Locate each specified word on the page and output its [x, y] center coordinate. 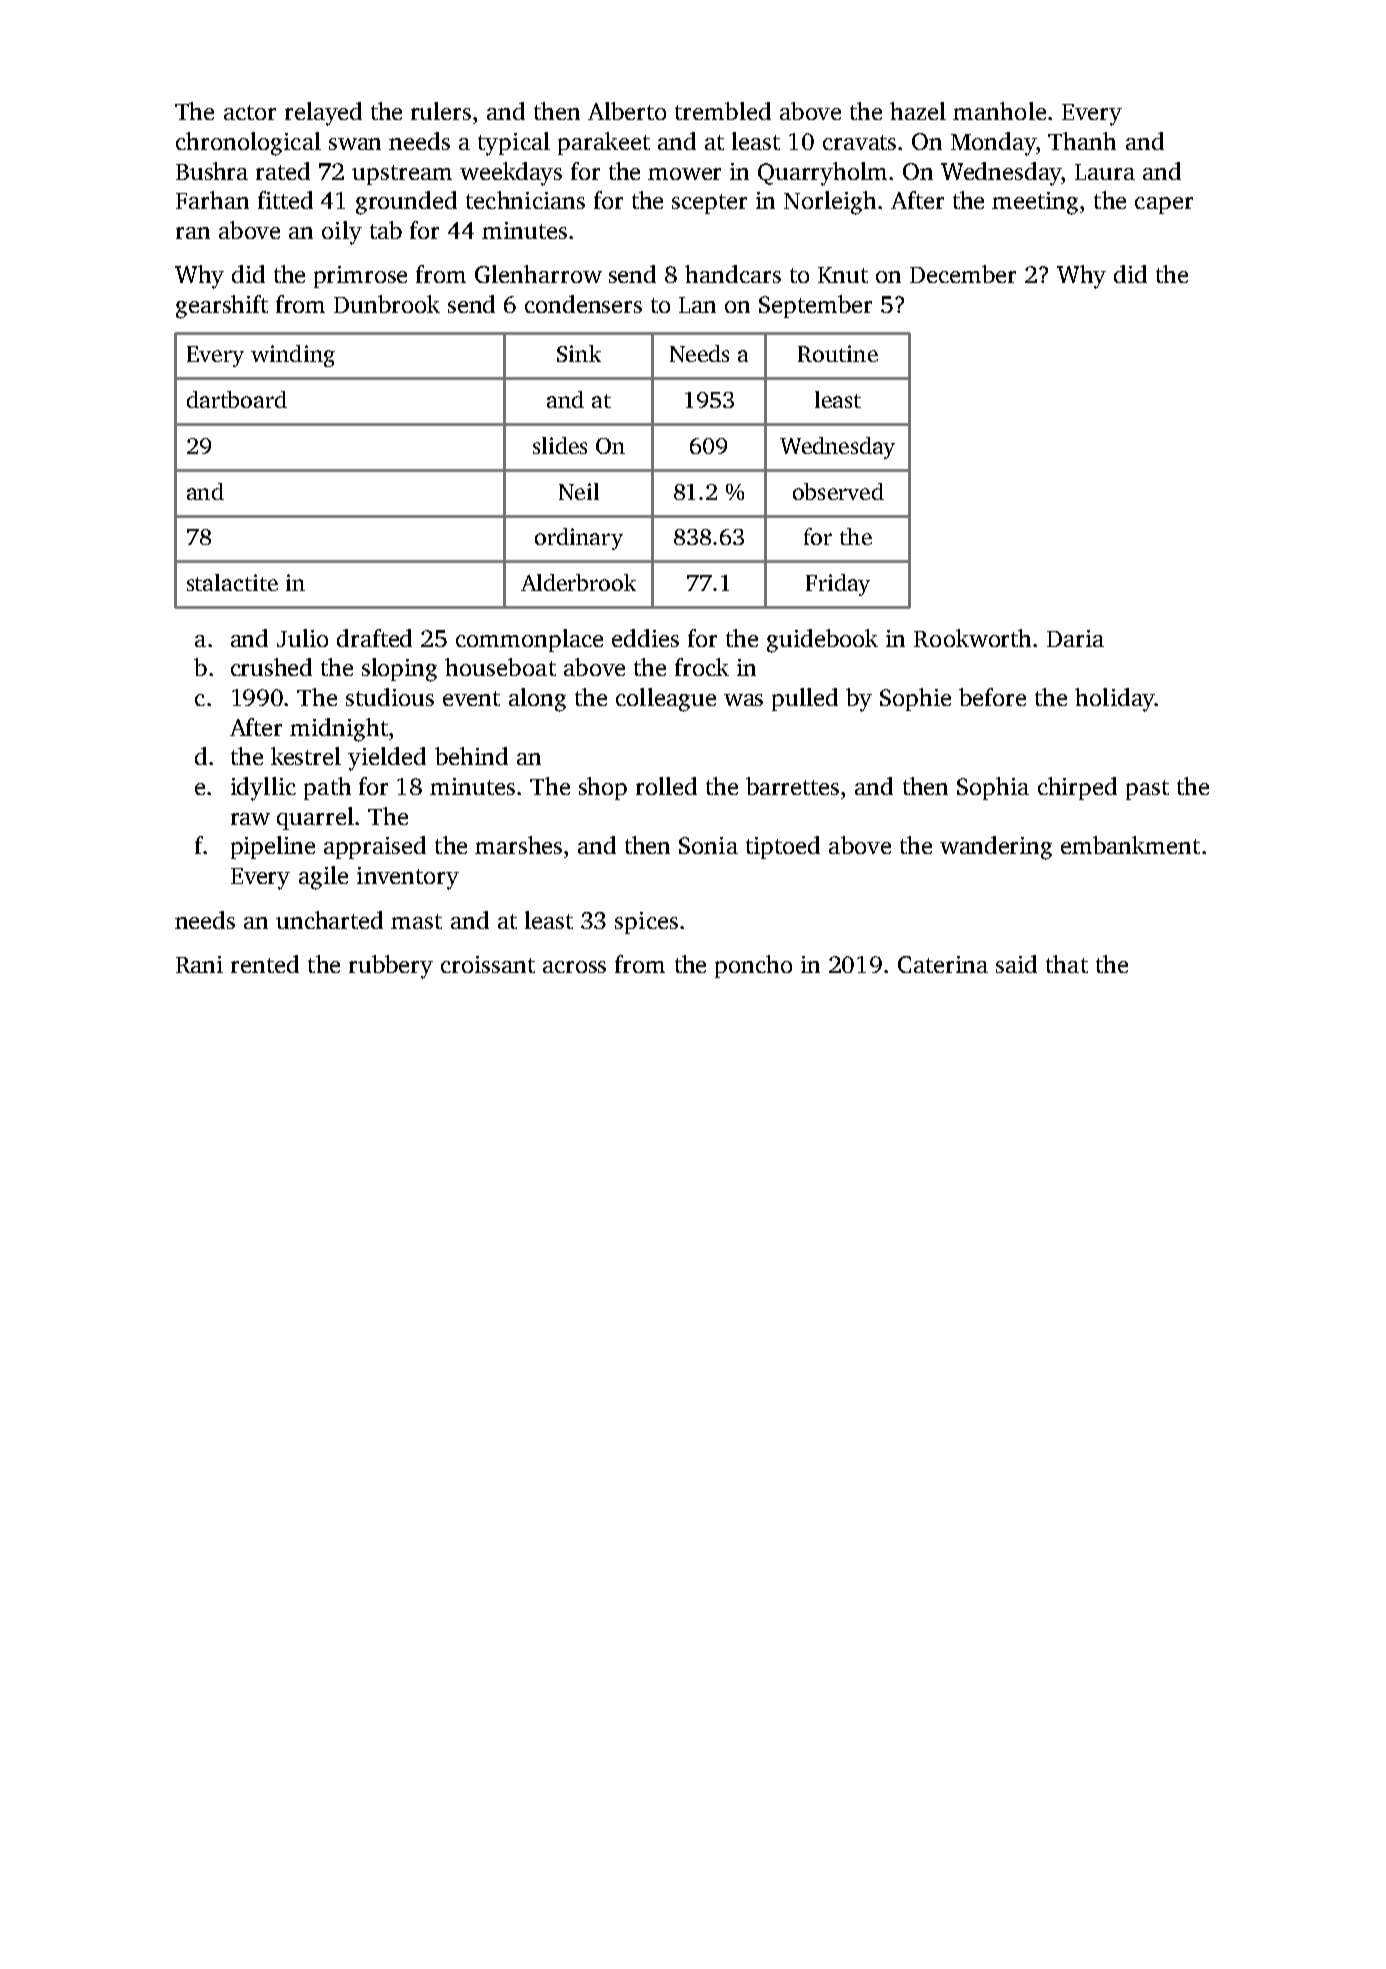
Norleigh [830, 203]
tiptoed [783, 847]
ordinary [579, 539]
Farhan [212, 200]
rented [265, 964]
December [963, 274]
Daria [1075, 638]
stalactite [232, 582]
